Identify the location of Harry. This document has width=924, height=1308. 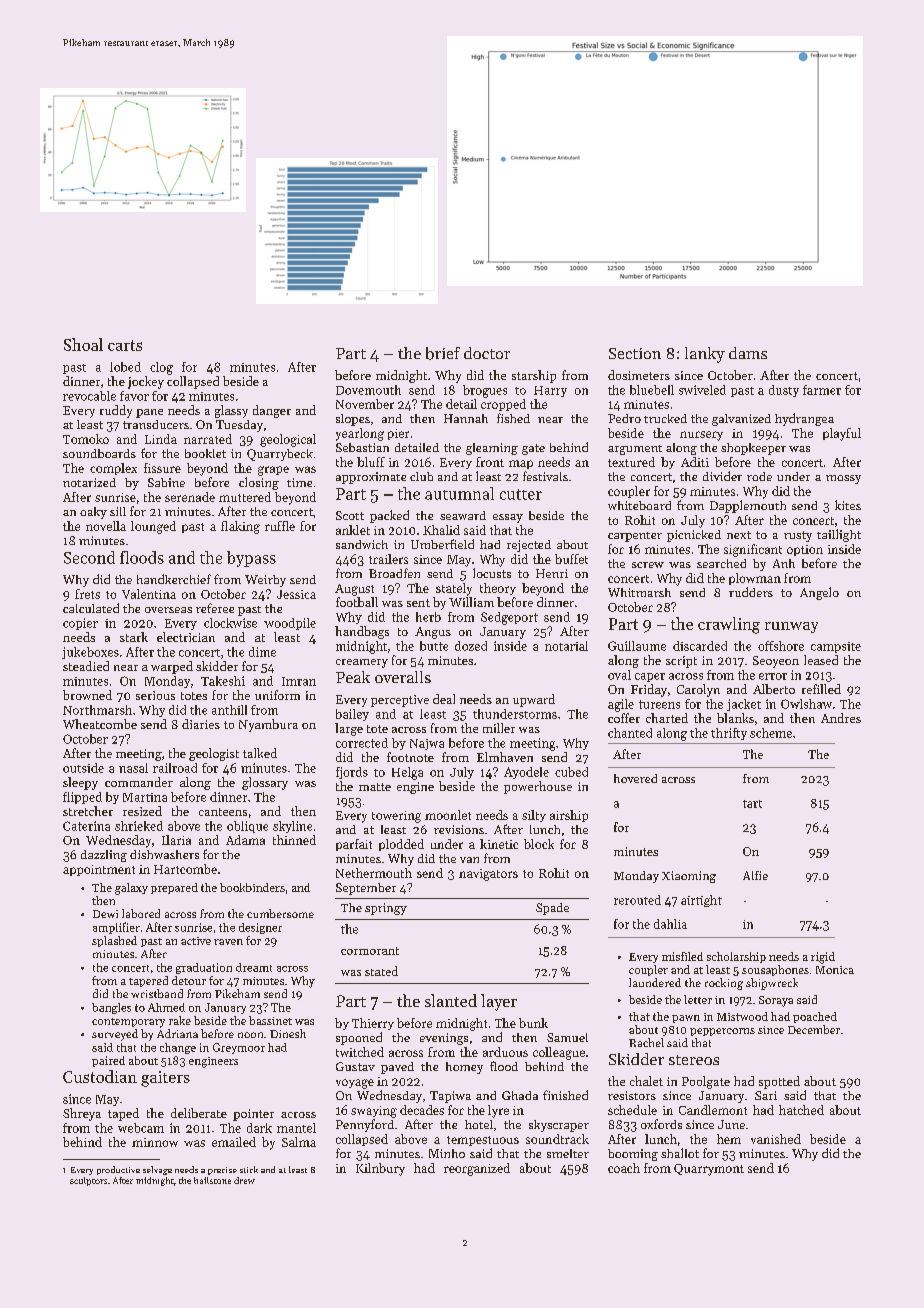
(550, 391).
